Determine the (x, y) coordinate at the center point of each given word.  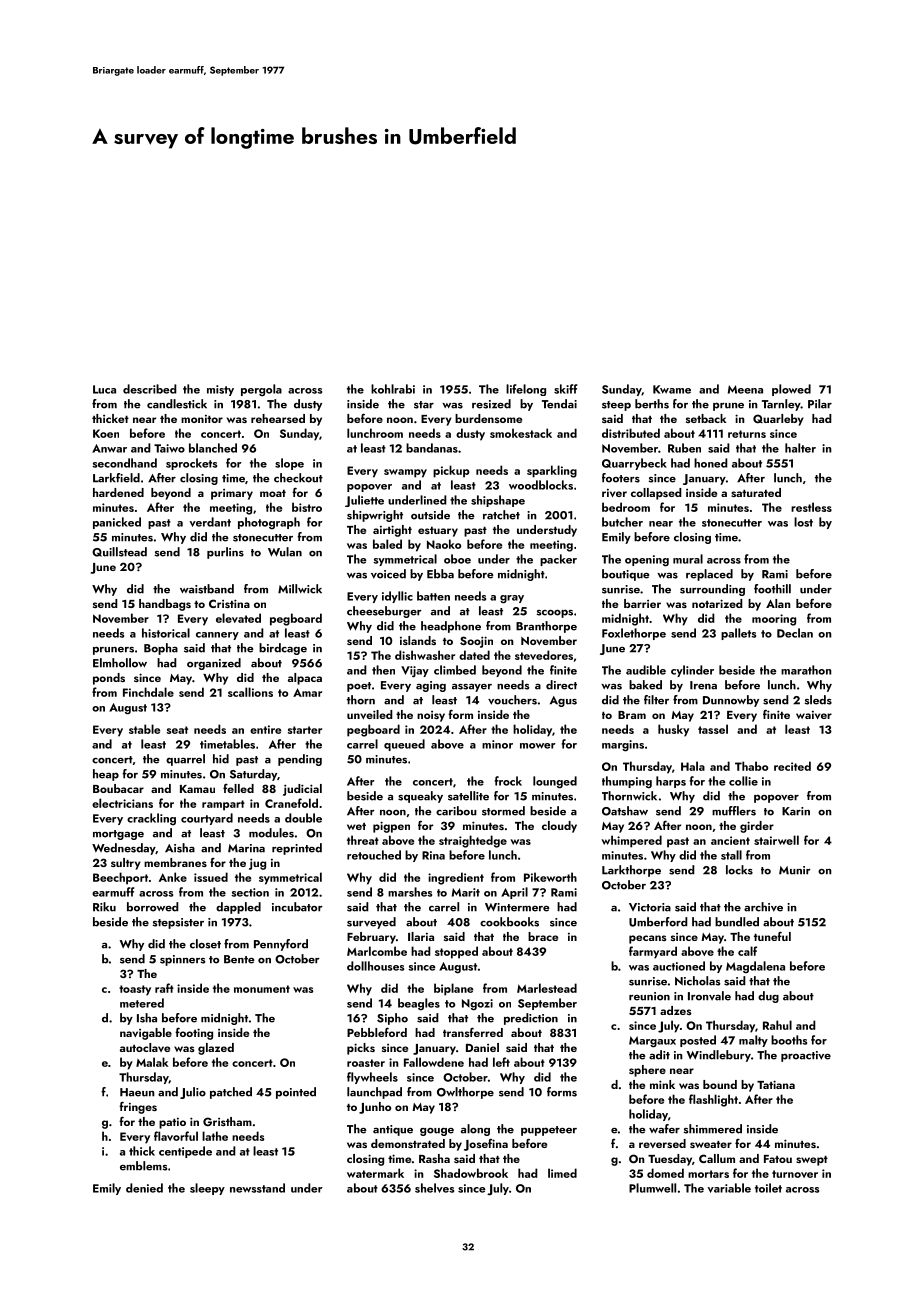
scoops (555, 613)
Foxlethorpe (634, 634)
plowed (791, 390)
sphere (647, 1071)
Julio (193, 1093)
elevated (238, 618)
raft (164, 988)
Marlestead (547, 988)
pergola (261, 390)
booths (789, 1040)
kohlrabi (393, 389)
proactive (806, 1056)
